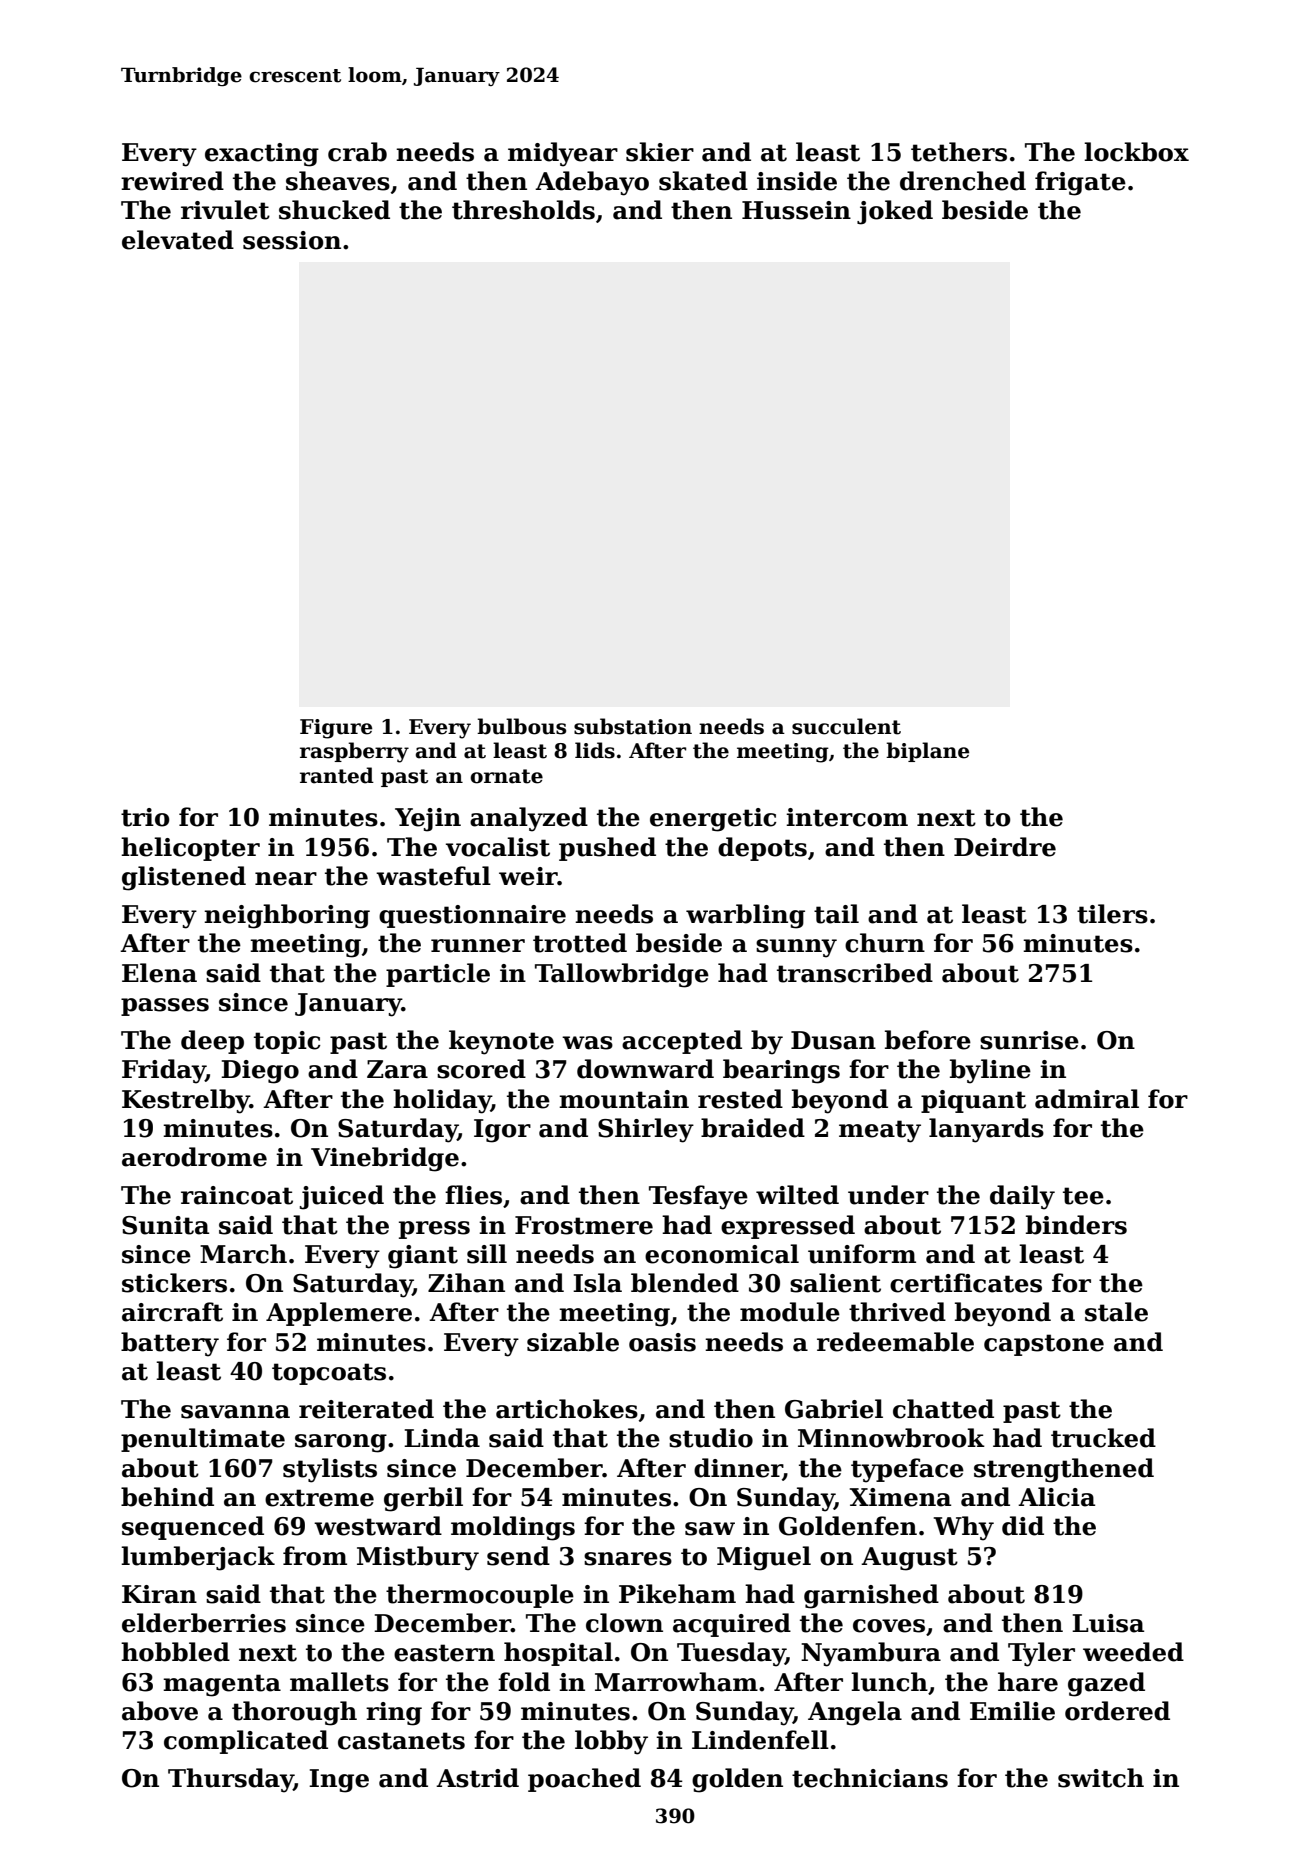  What do you see at coordinates (481, 1069) in the screenshot?
I see `scored` at bounding box center [481, 1069].
